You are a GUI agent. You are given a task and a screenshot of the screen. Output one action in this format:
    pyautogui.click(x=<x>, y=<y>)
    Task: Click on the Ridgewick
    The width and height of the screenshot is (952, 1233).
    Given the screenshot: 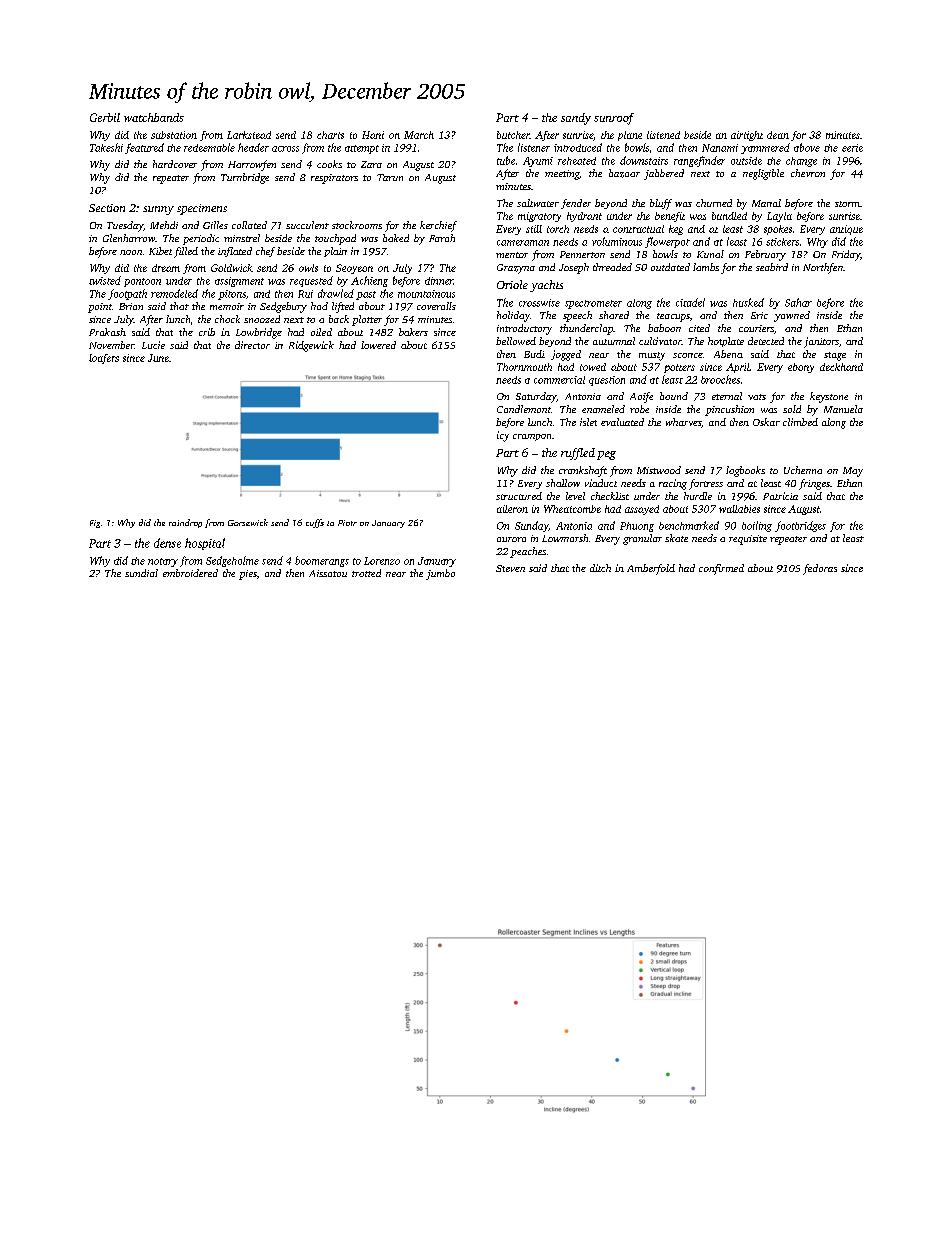 What is the action you would take?
    pyautogui.click(x=311, y=346)
